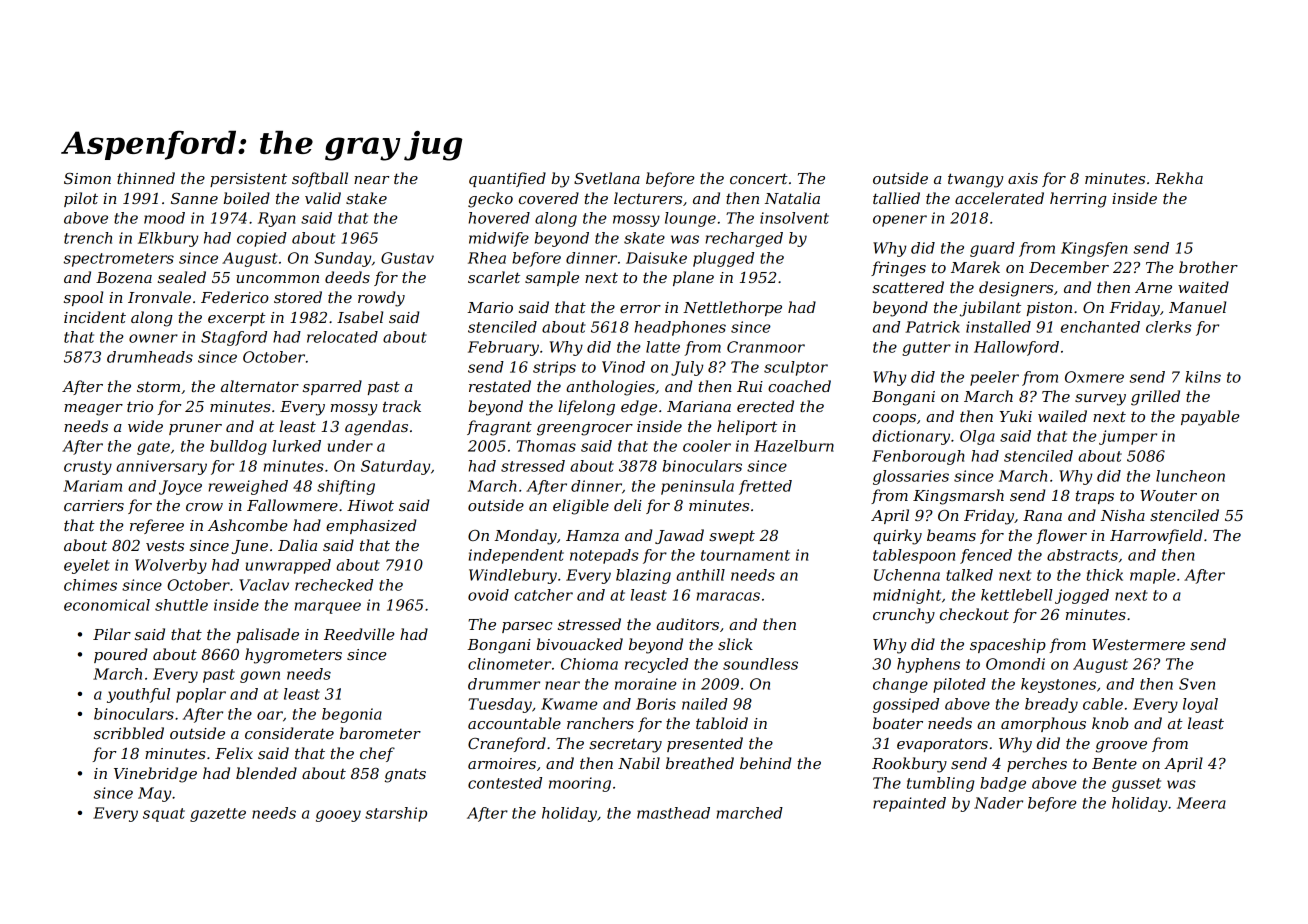  I want to click on sculptor, so click(796, 368).
